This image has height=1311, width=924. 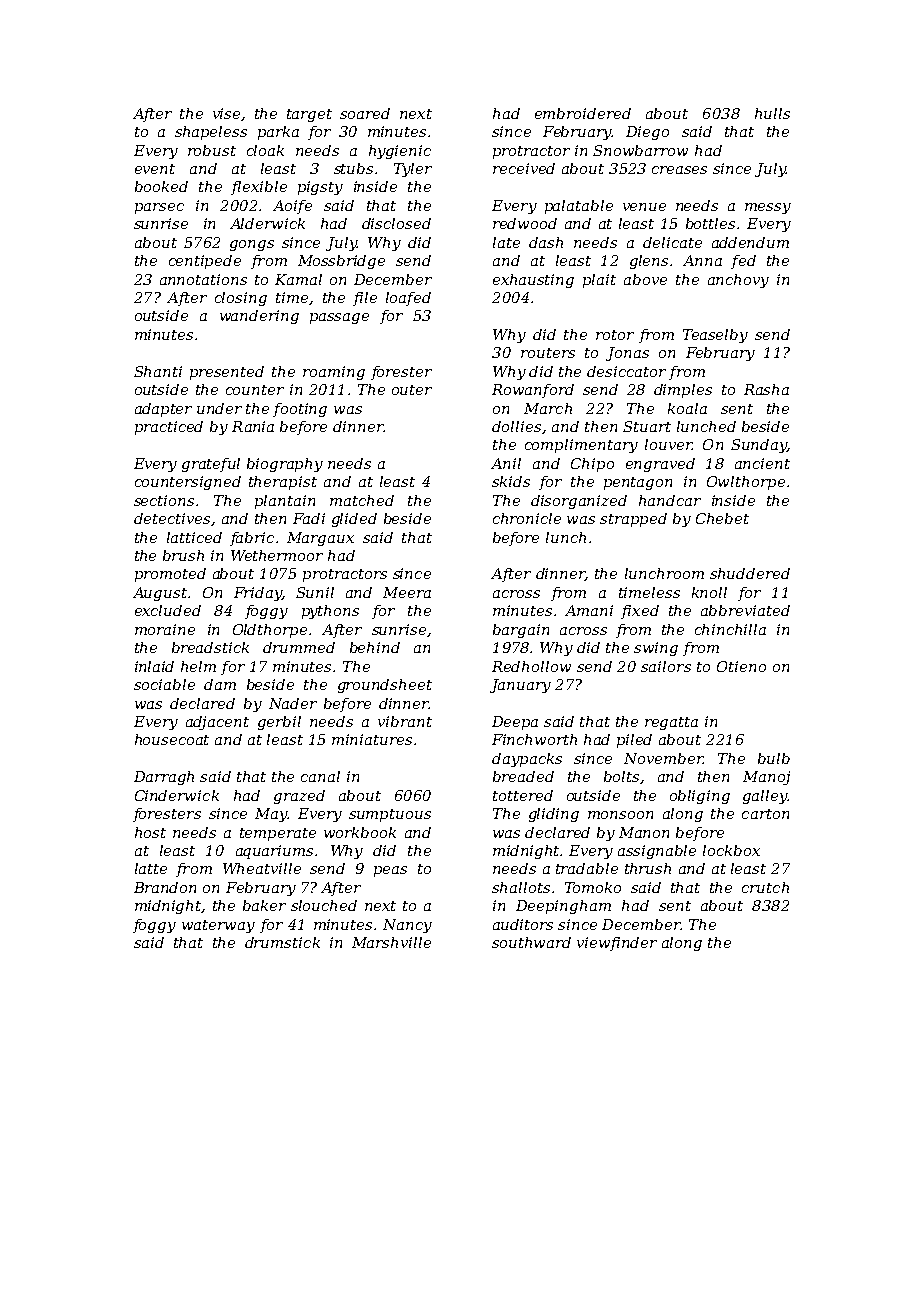 I want to click on Brandon, so click(x=165, y=887).
